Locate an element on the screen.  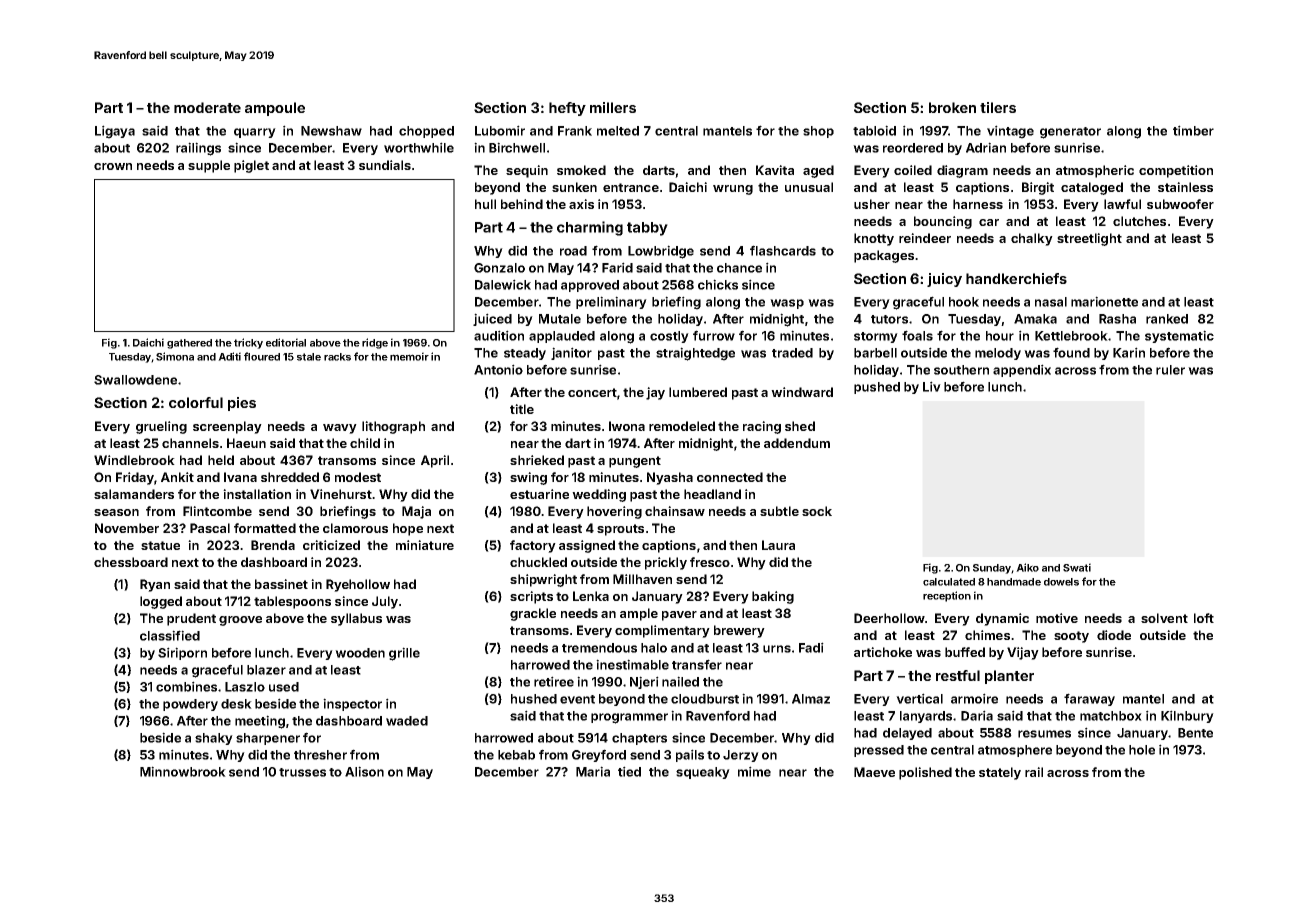
powdery is located at coordinates (190, 705).
